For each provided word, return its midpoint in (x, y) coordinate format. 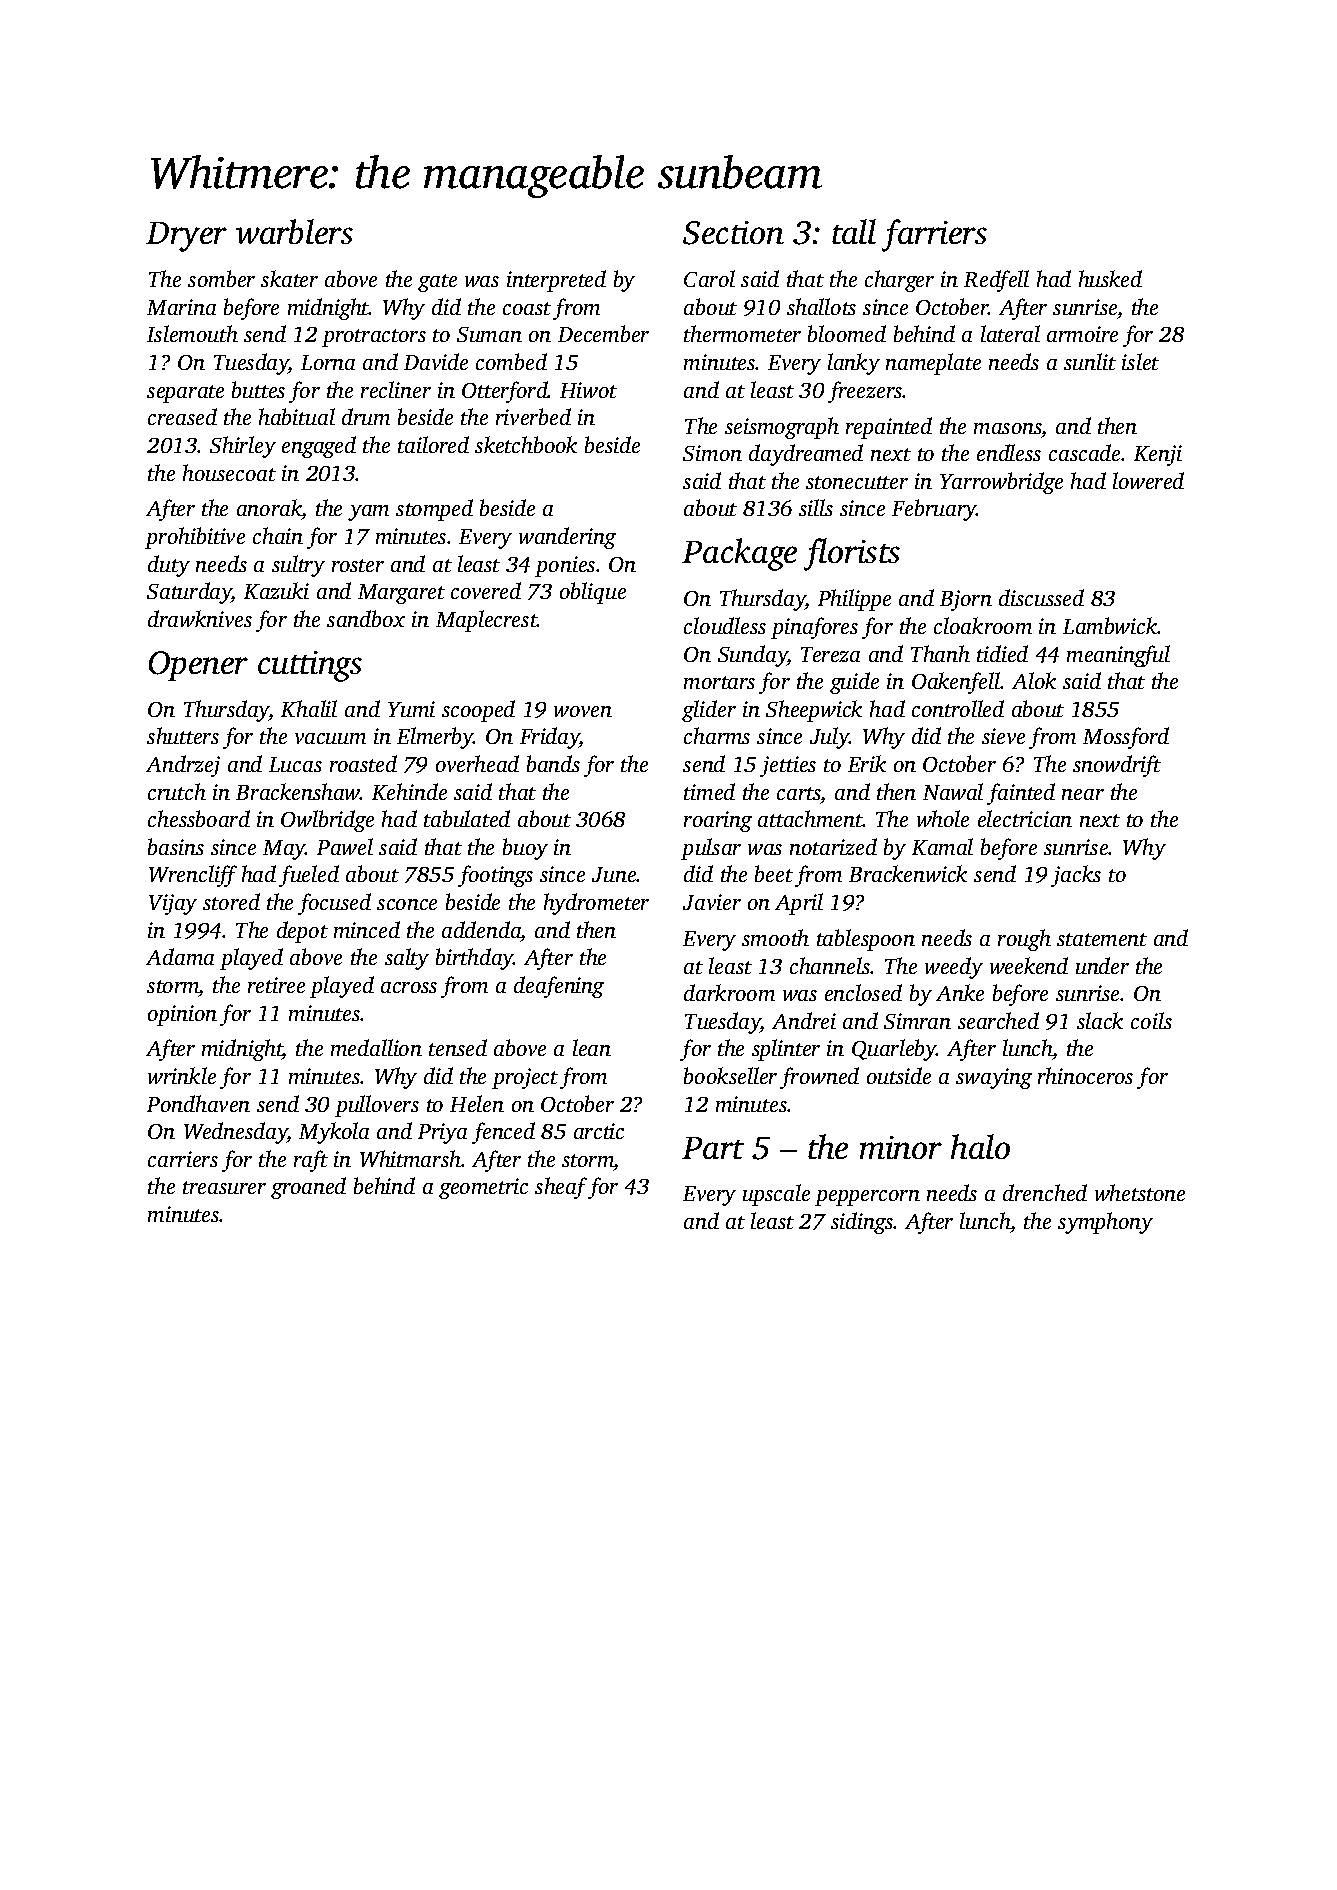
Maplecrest (487, 621)
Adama (180, 956)
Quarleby (894, 1050)
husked (1110, 278)
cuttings (310, 666)
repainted (889, 428)
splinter (786, 1050)
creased (182, 416)
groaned (308, 1188)
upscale (776, 1195)
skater (289, 278)
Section (733, 233)
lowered (1148, 480)
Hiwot (588, 390)
